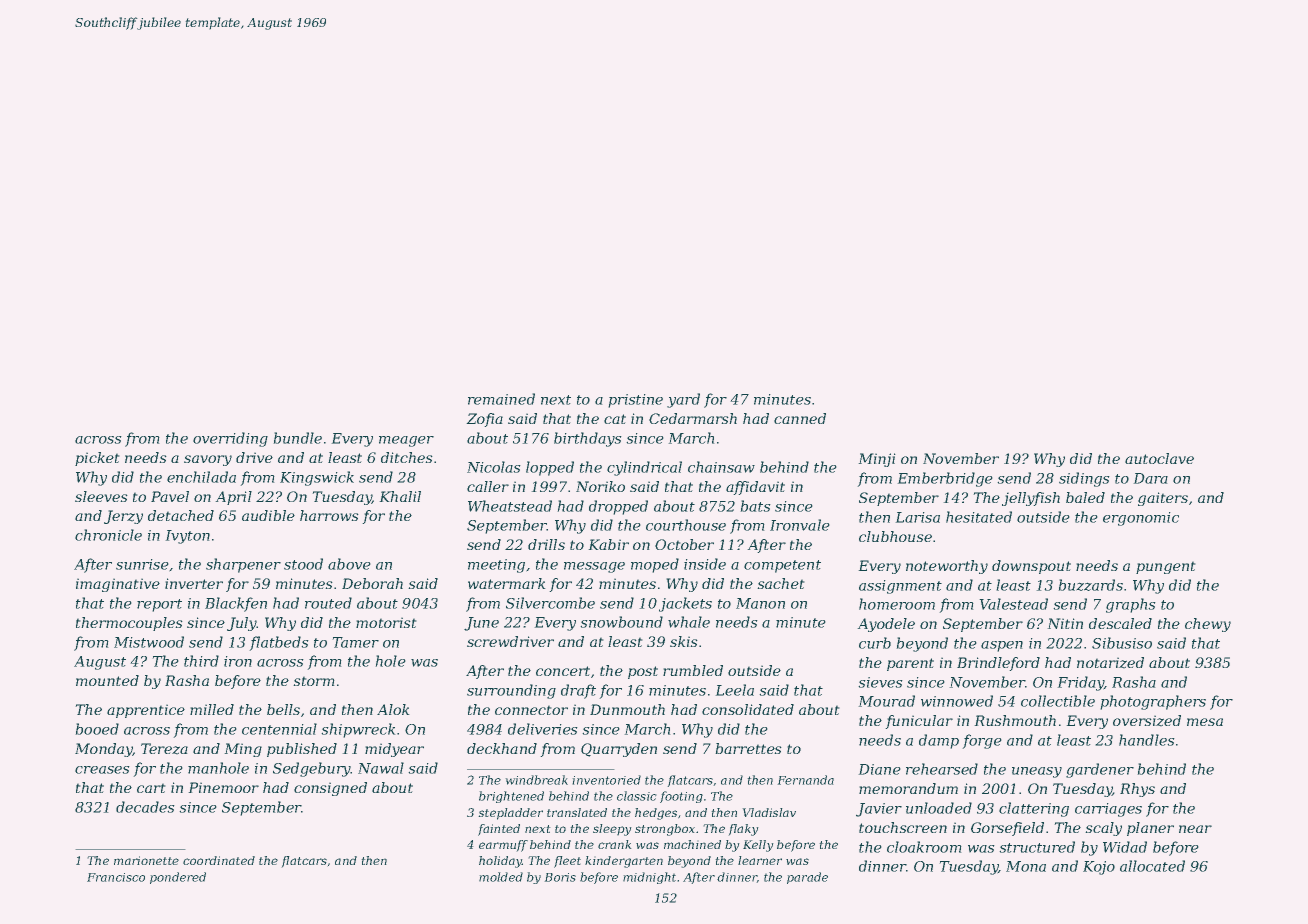  What do you see at coordinates (800, 418) in the screenshot?
I see `canned` at bounding box center [800, 418].
